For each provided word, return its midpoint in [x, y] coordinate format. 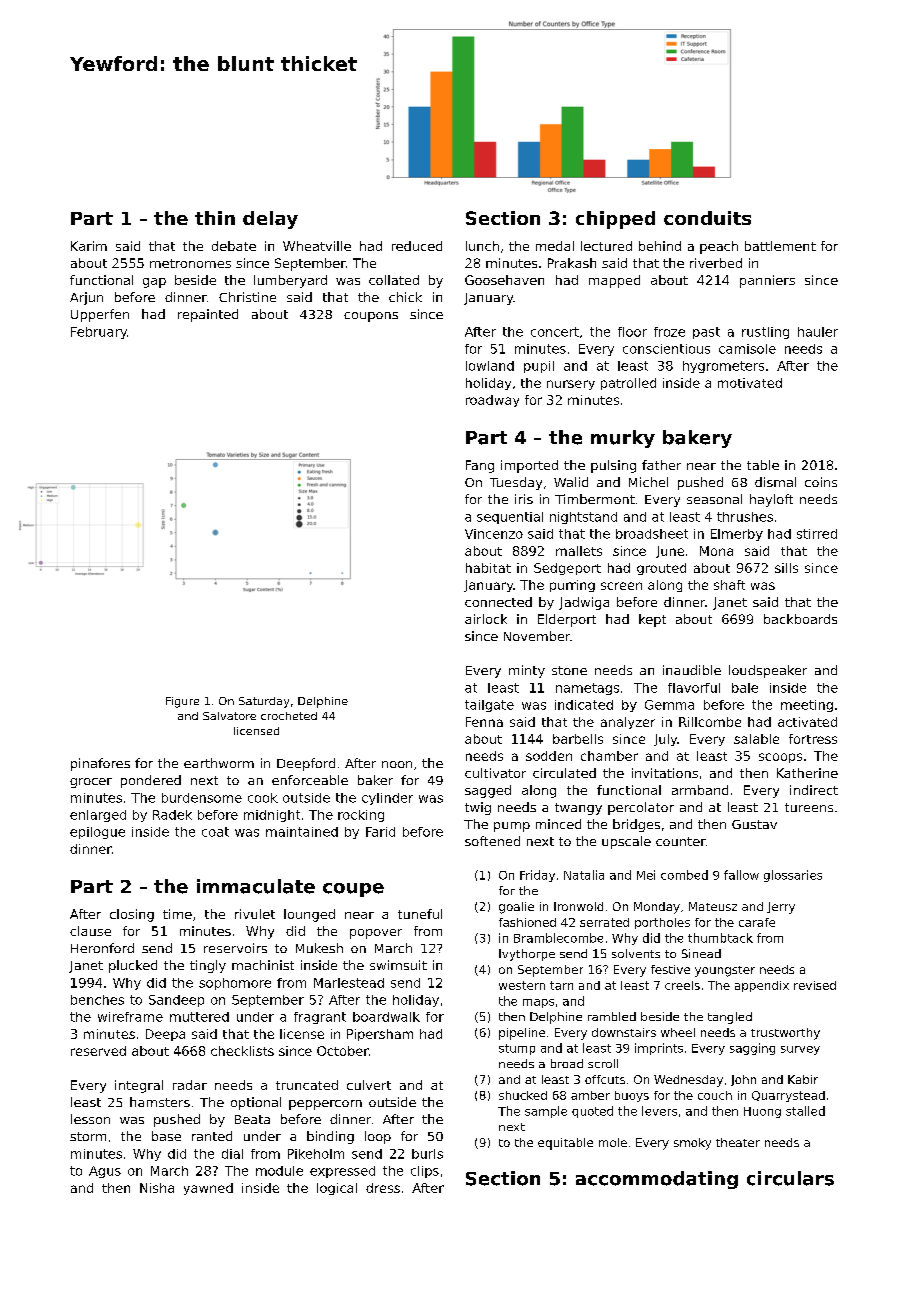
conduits [707, 218]
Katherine [807, 773]
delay [270, 220]
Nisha [157, 1188]
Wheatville [317, 246]
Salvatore [229, 716]
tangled [730, 1018]
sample [546, 1112]
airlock [486, 619]
